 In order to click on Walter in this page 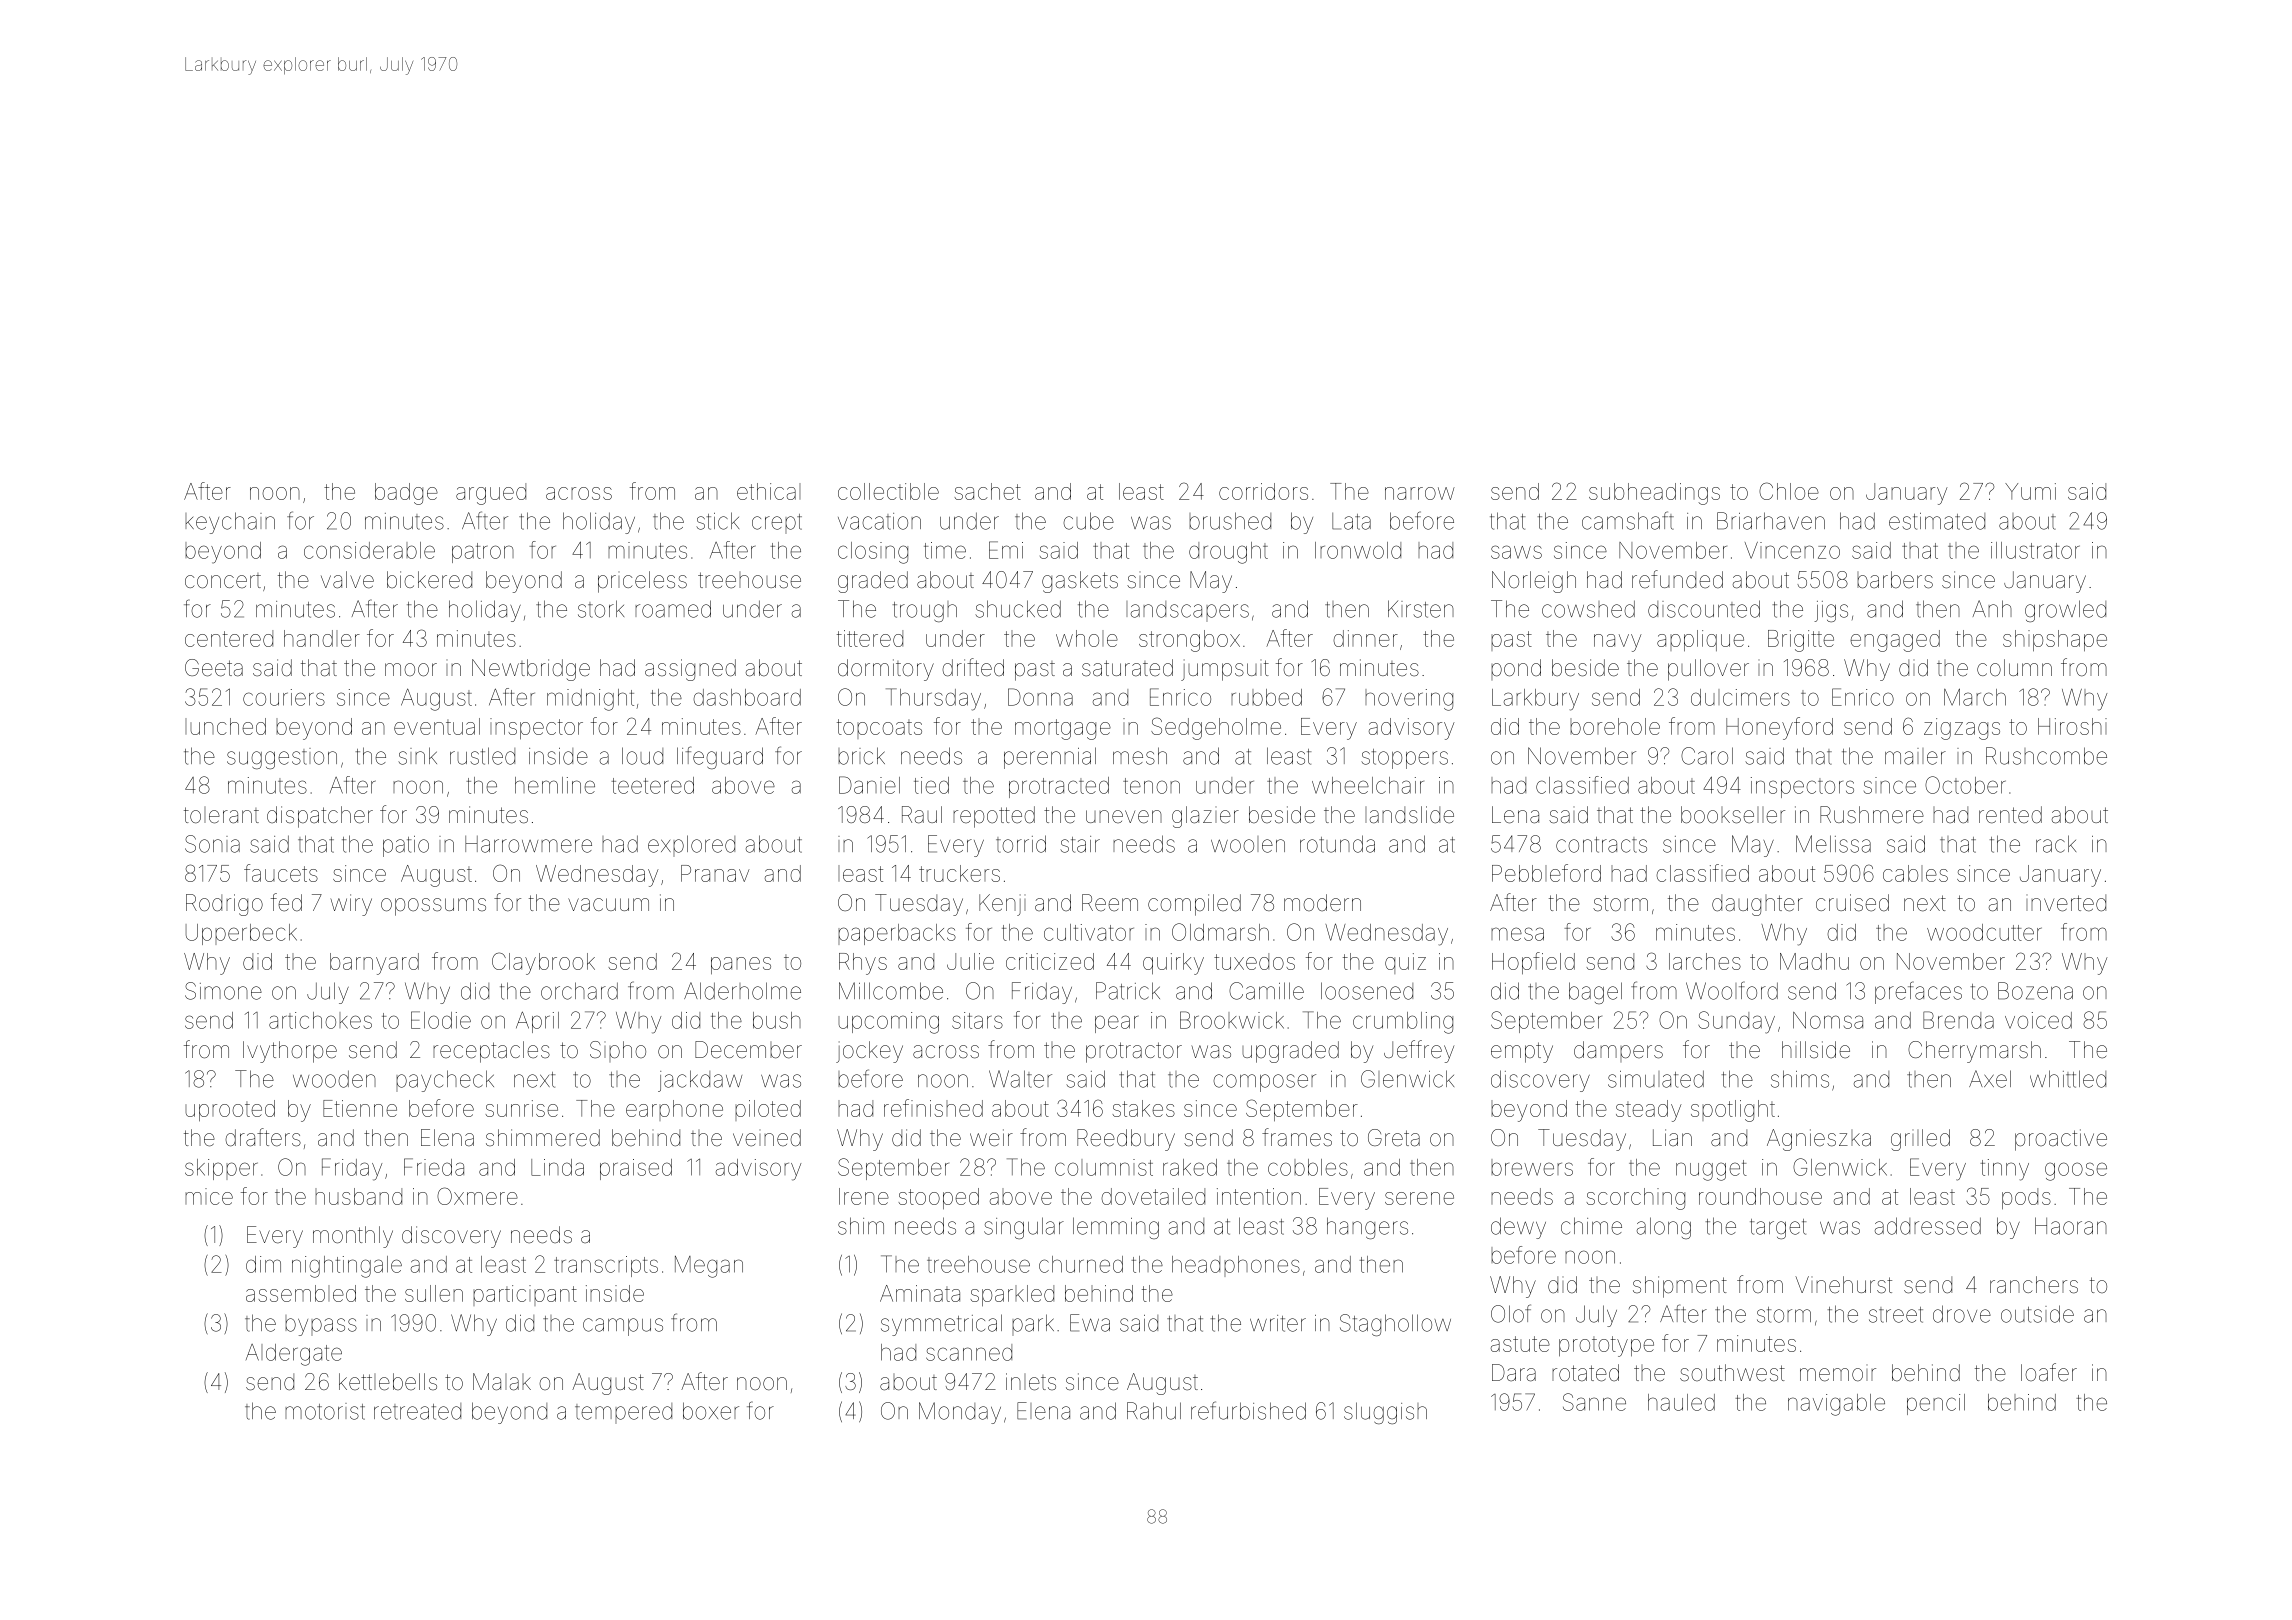, I will do `click(1020, 1079)`.
